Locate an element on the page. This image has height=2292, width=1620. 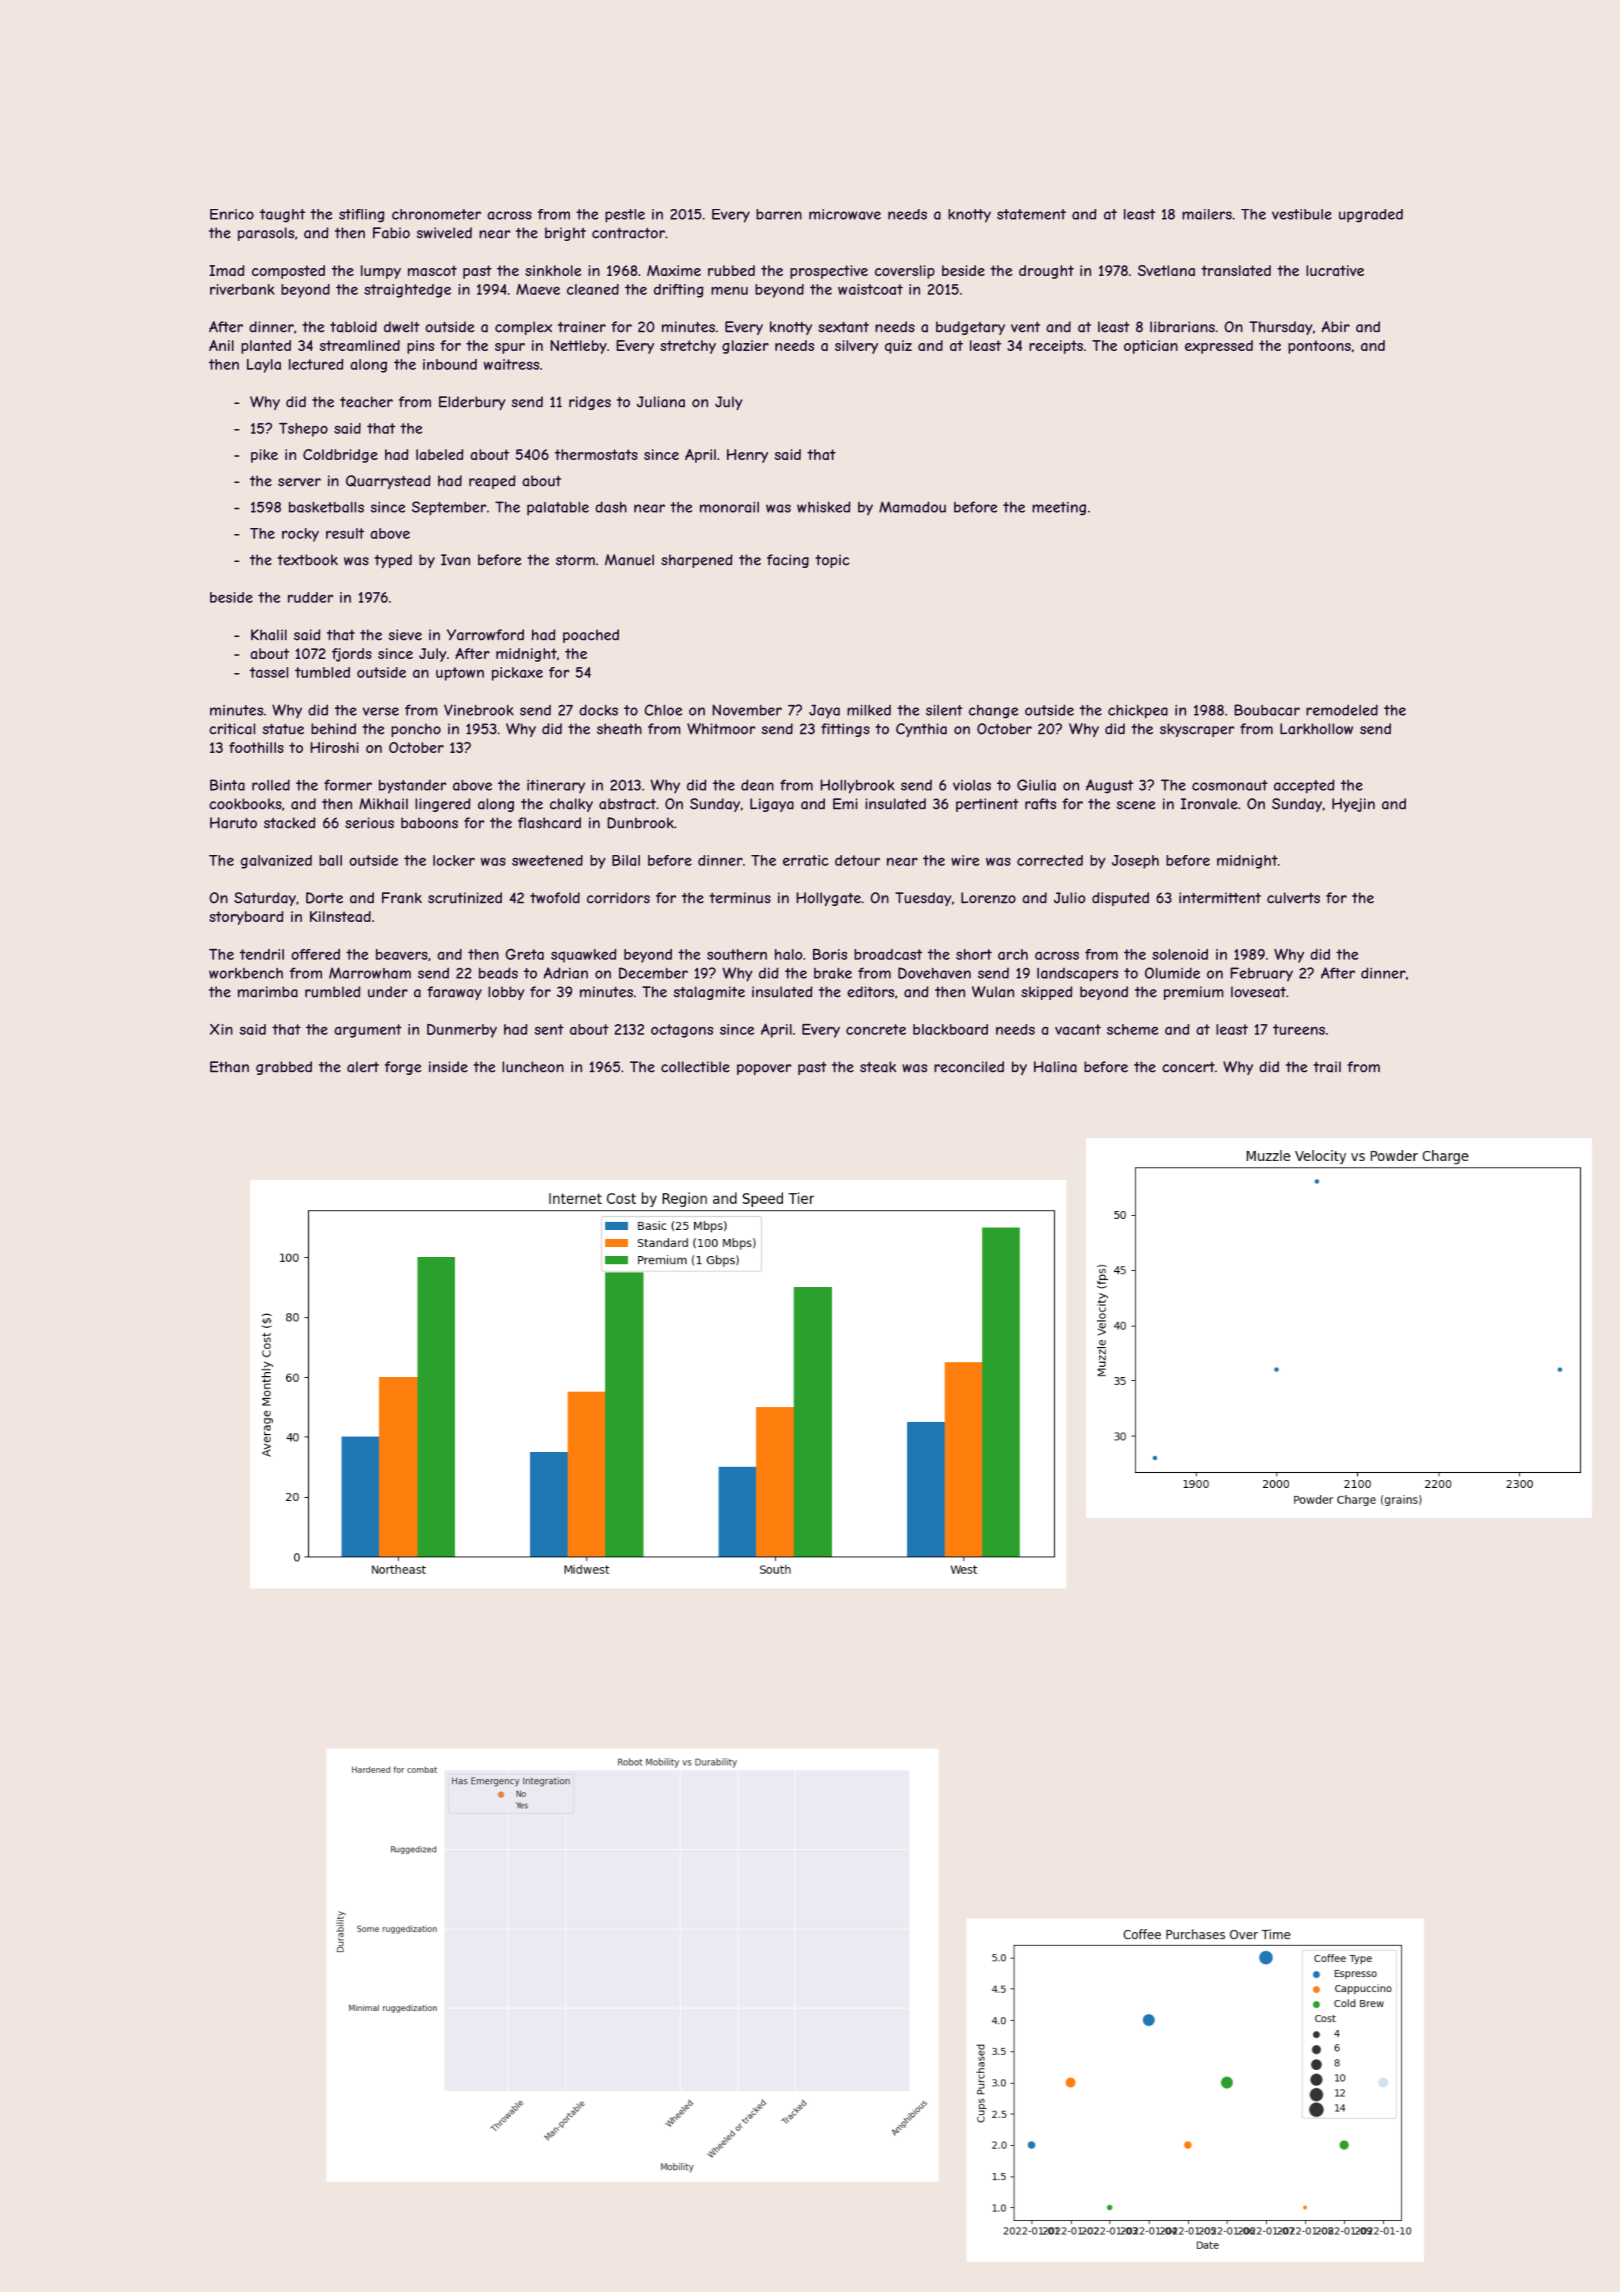
textbook is located at coordinates (307, 560).
